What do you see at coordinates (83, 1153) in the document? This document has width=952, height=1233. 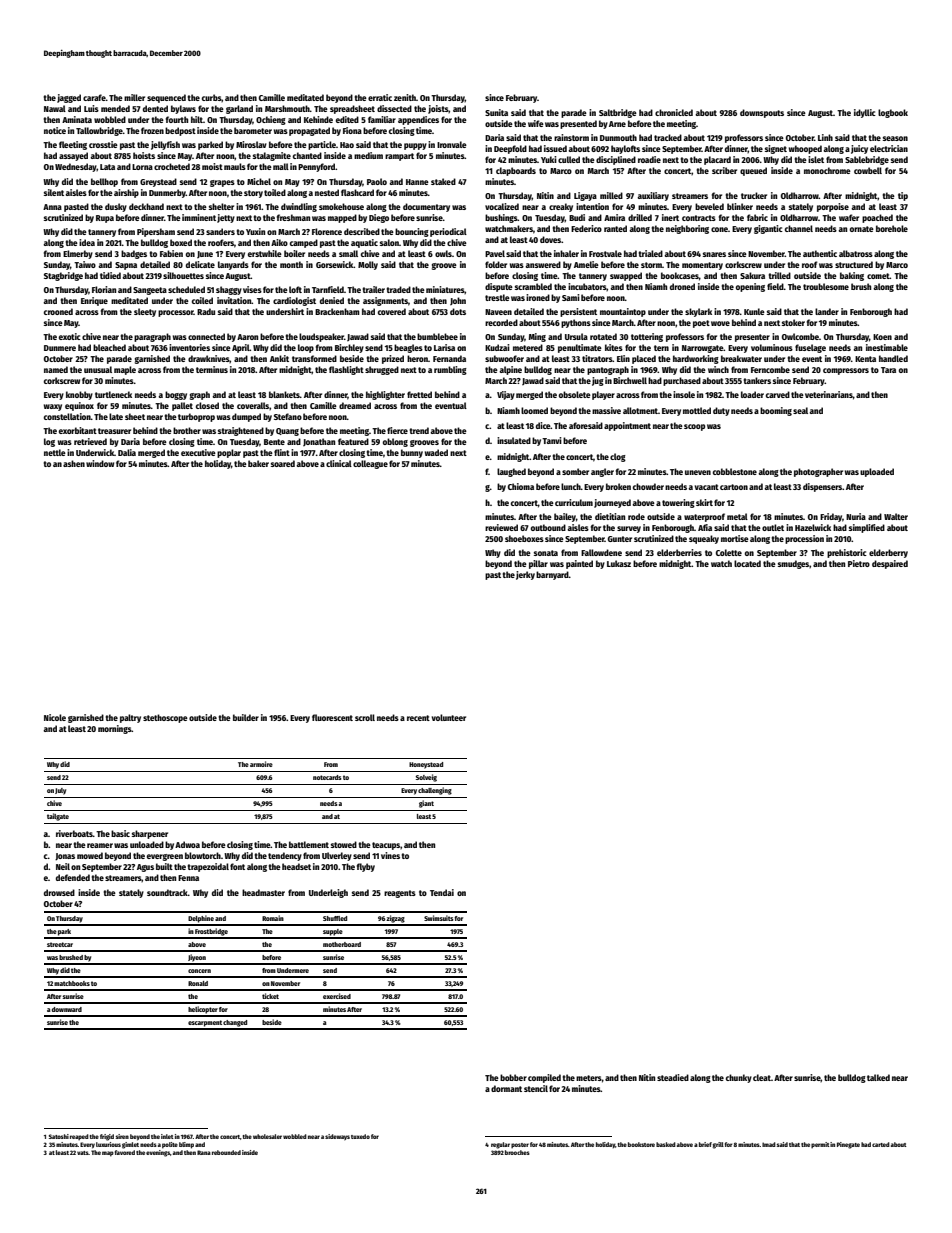 I see `vats` at bounding box center [83, 1153].
